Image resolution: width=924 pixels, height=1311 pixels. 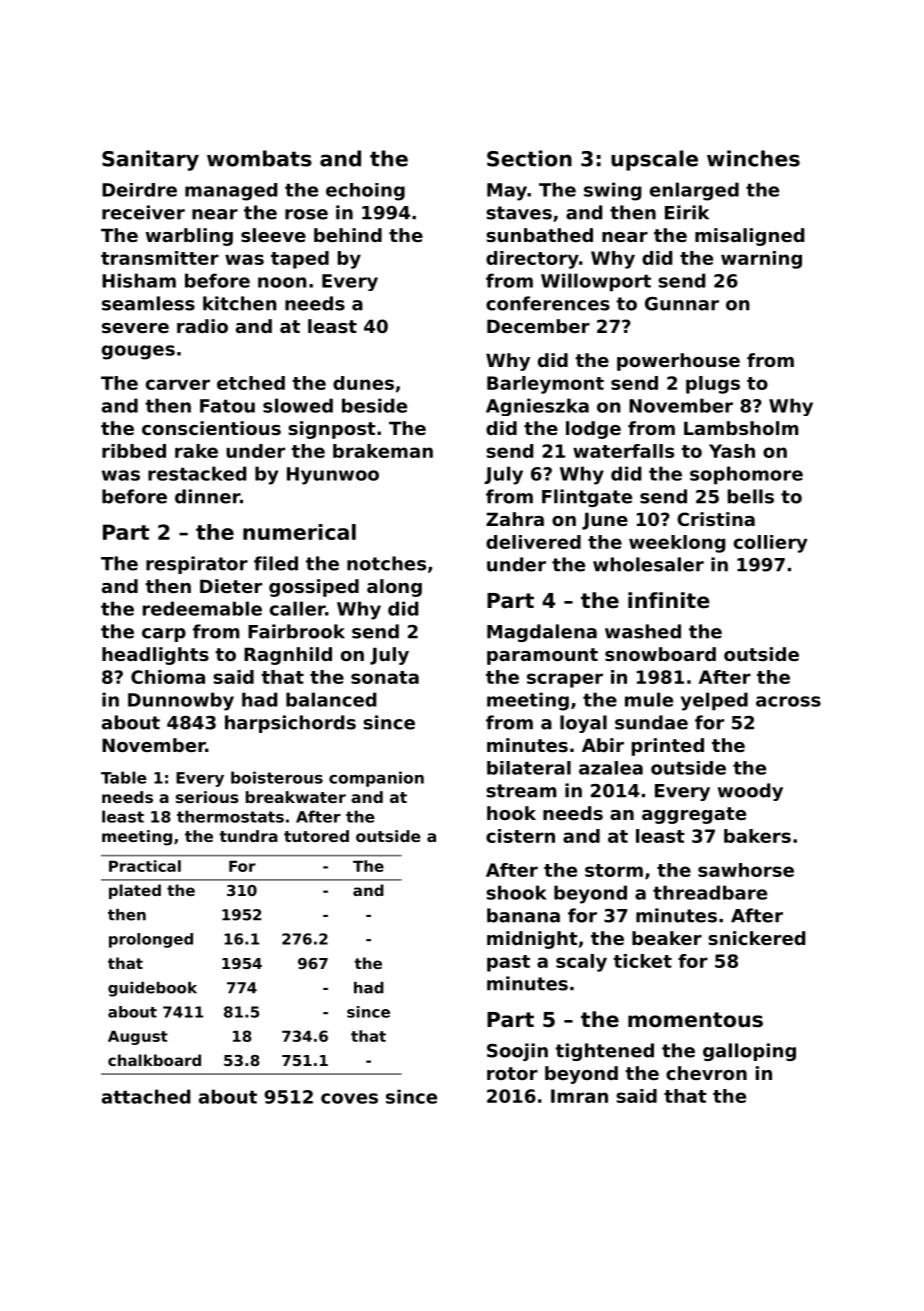 I want to click on Lambsholm, so click(x=741, y=428).
